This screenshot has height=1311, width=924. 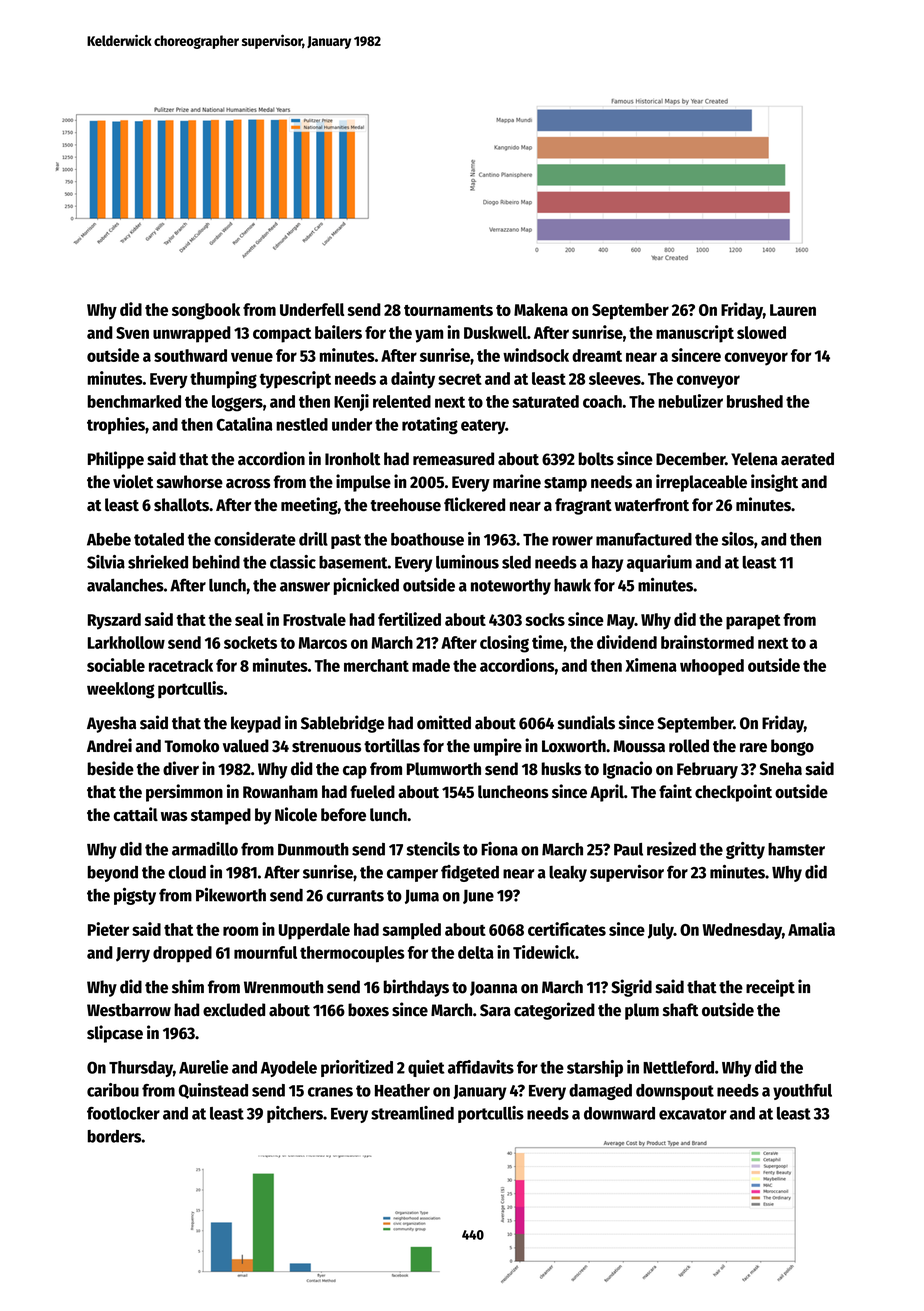 I want to click on rare, so click(x=753, y=748).
